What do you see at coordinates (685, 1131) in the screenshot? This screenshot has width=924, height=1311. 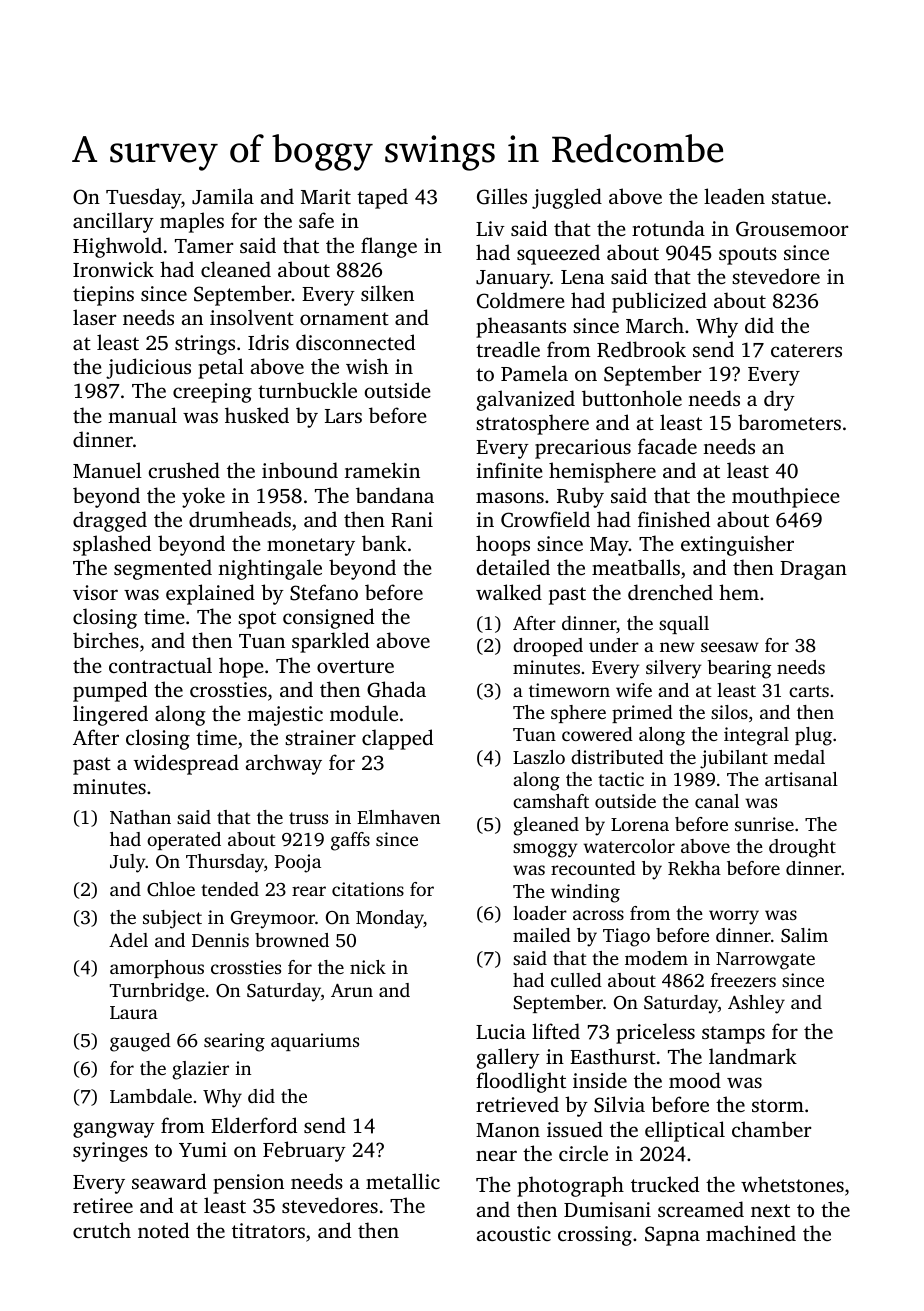 I see `elliptical` at bounding box center [685, 1131].
